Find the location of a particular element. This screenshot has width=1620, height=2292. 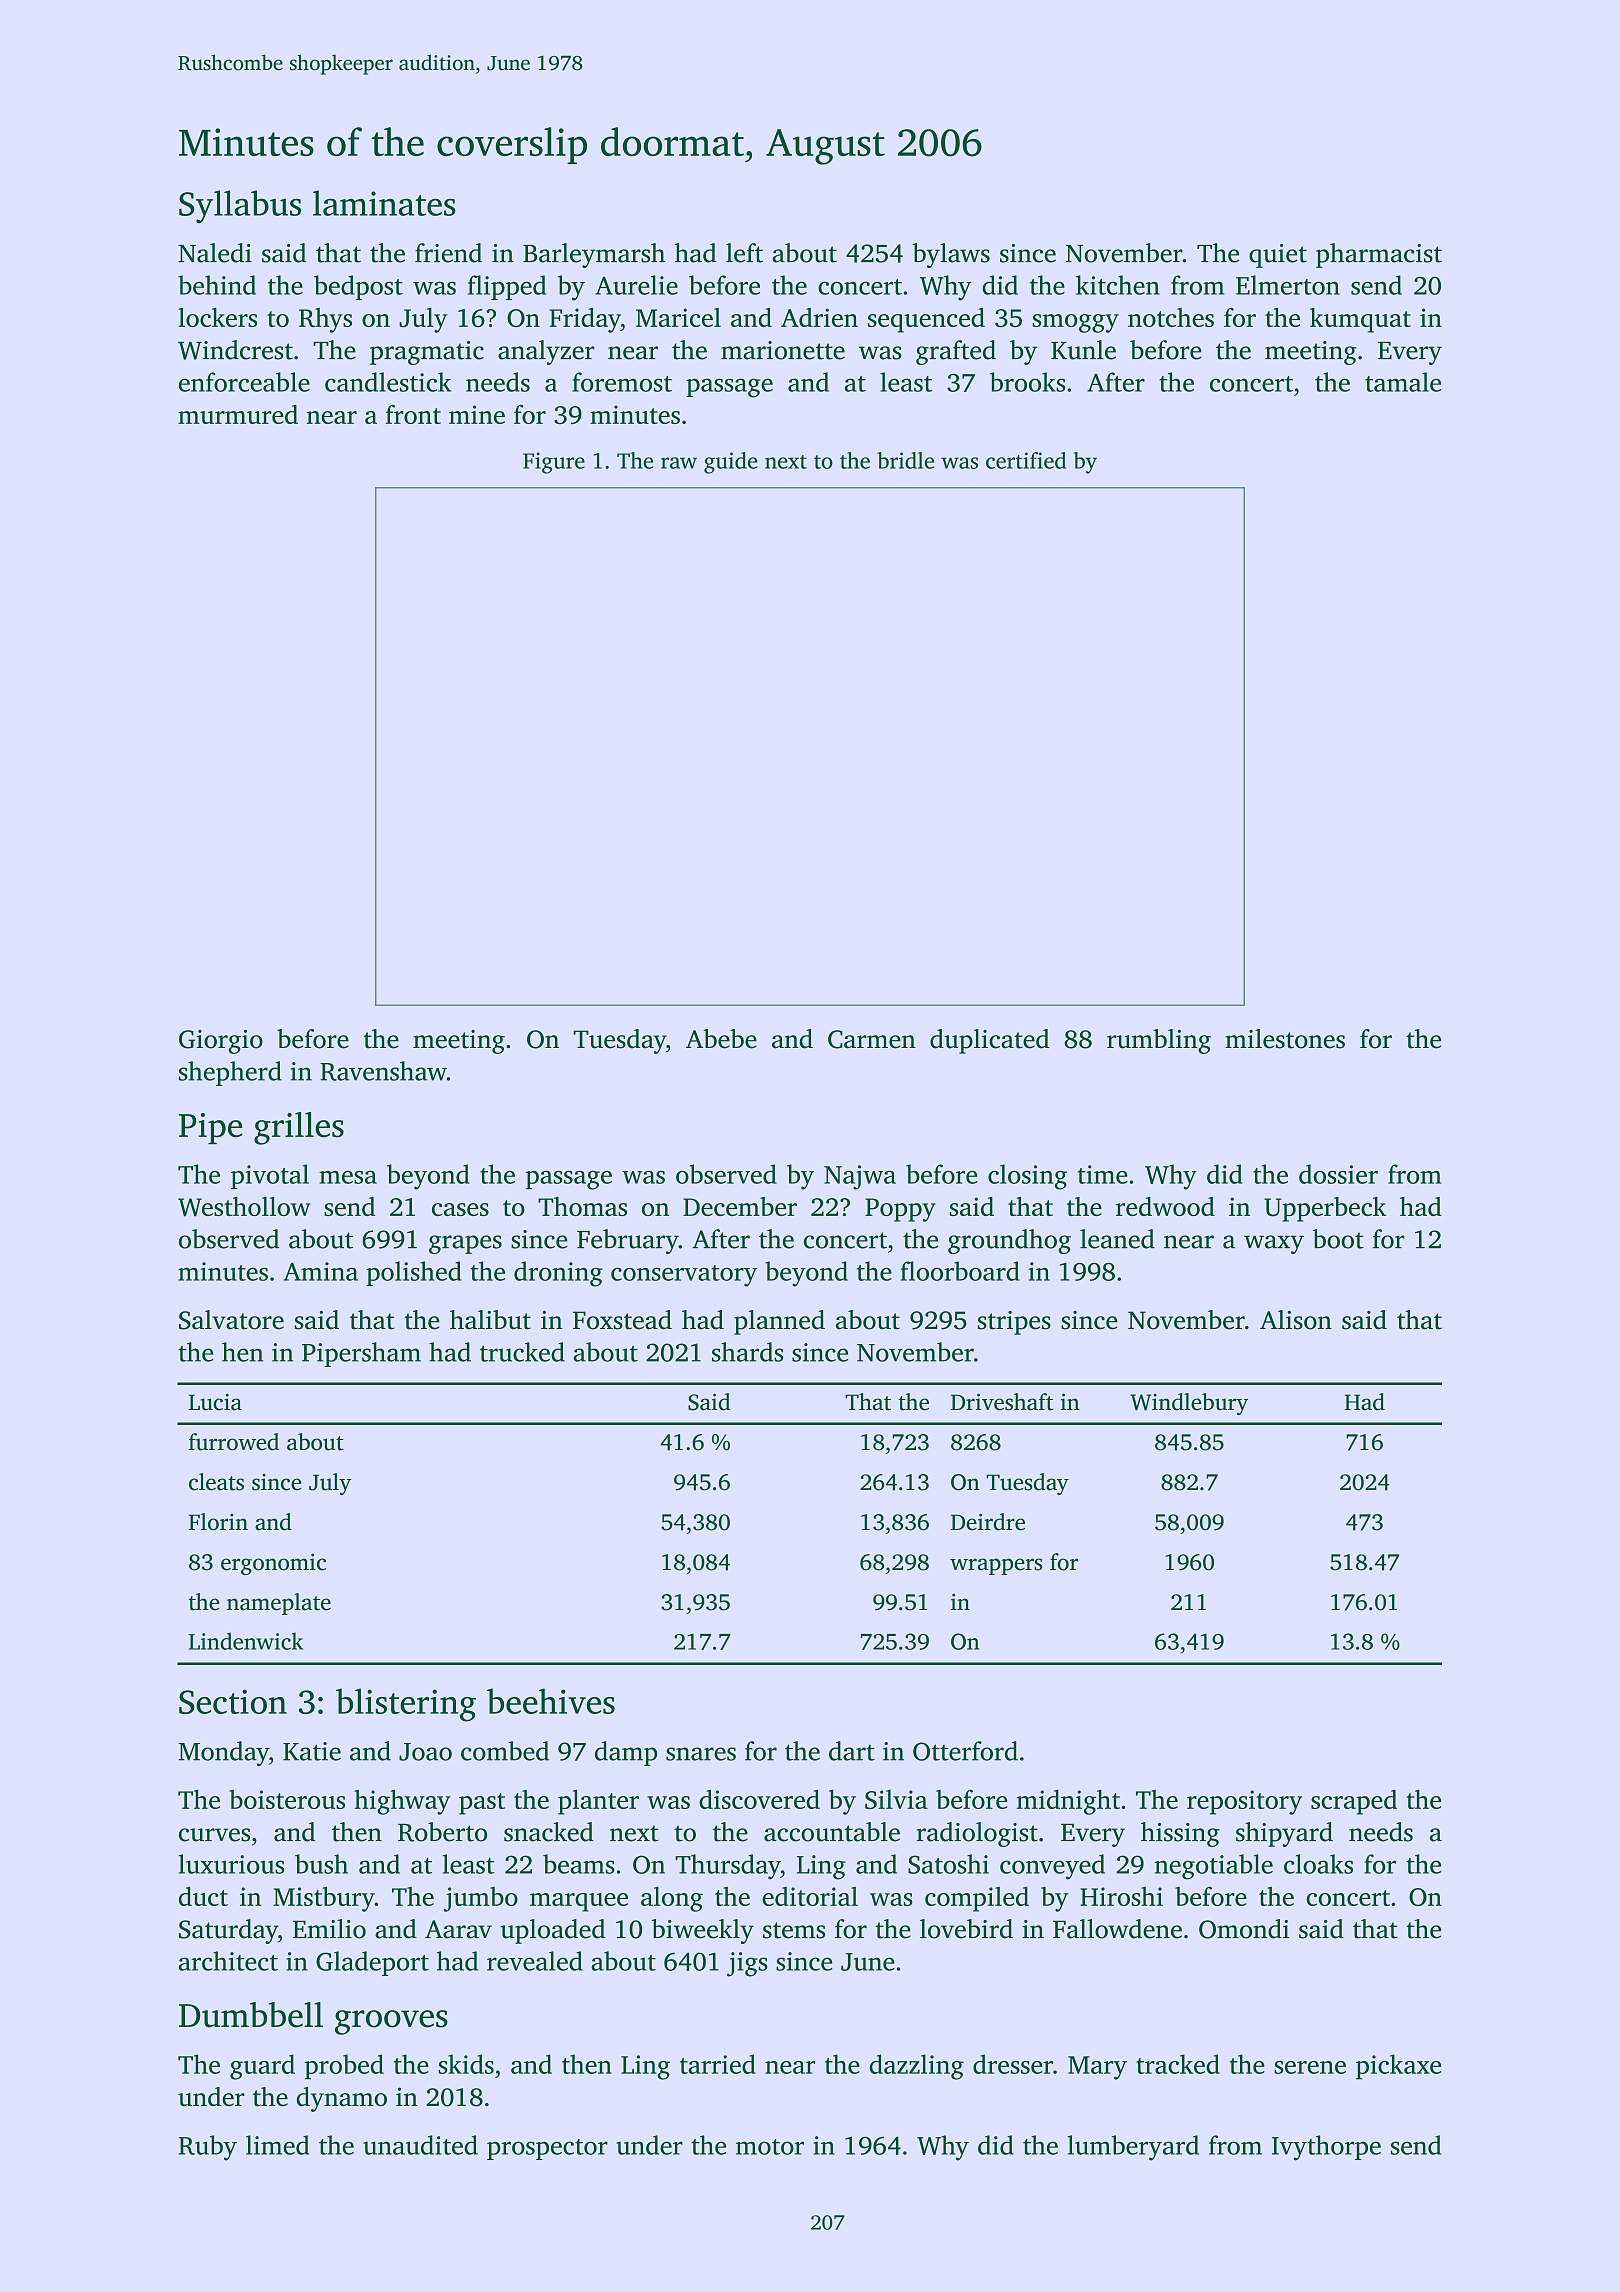

tamale is located at coordinates (1403, 382).
